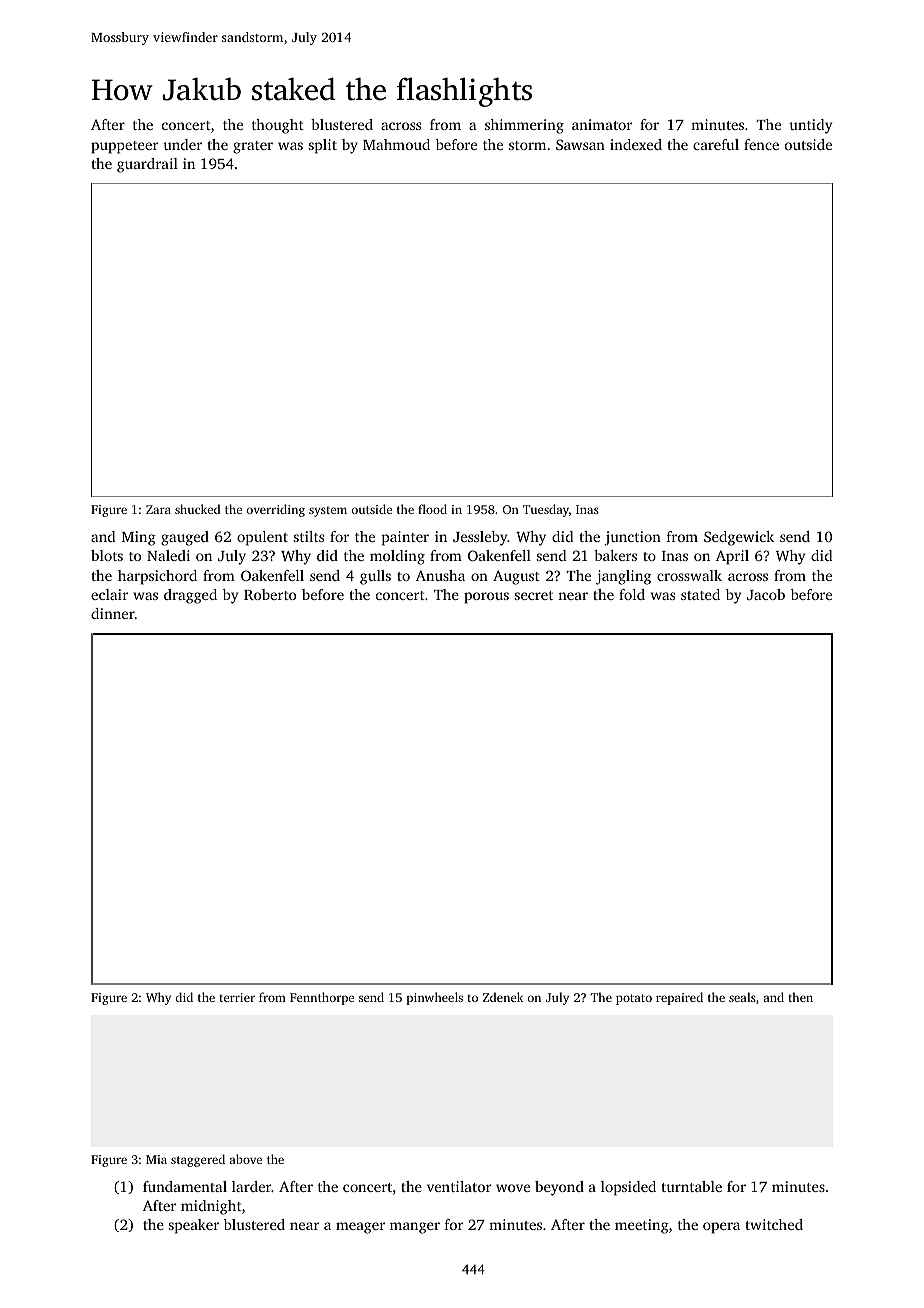  I want to click on speaker, so click(194, 1226).
